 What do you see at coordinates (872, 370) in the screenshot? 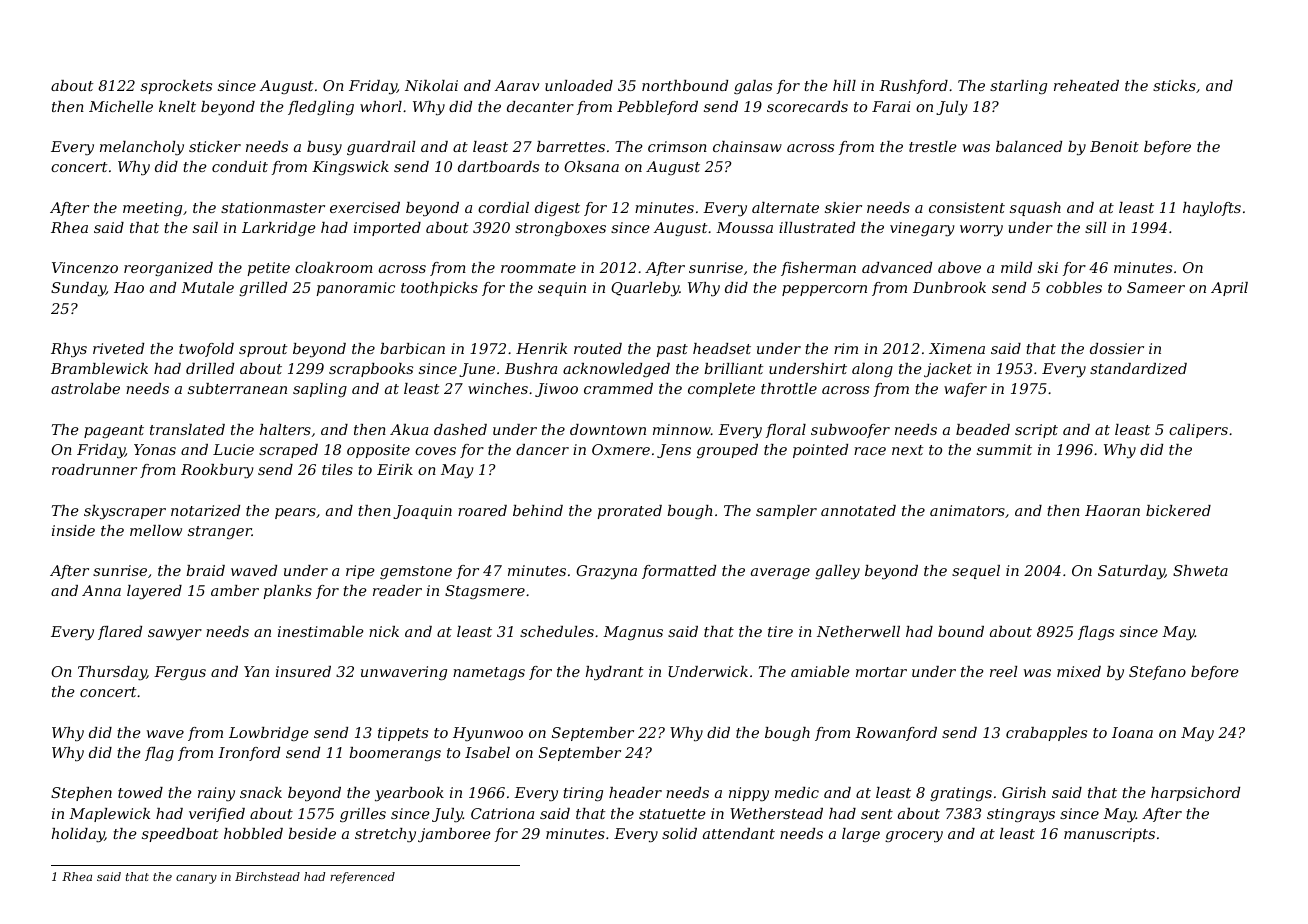
I see `along` at bounding box center [872, 370].
